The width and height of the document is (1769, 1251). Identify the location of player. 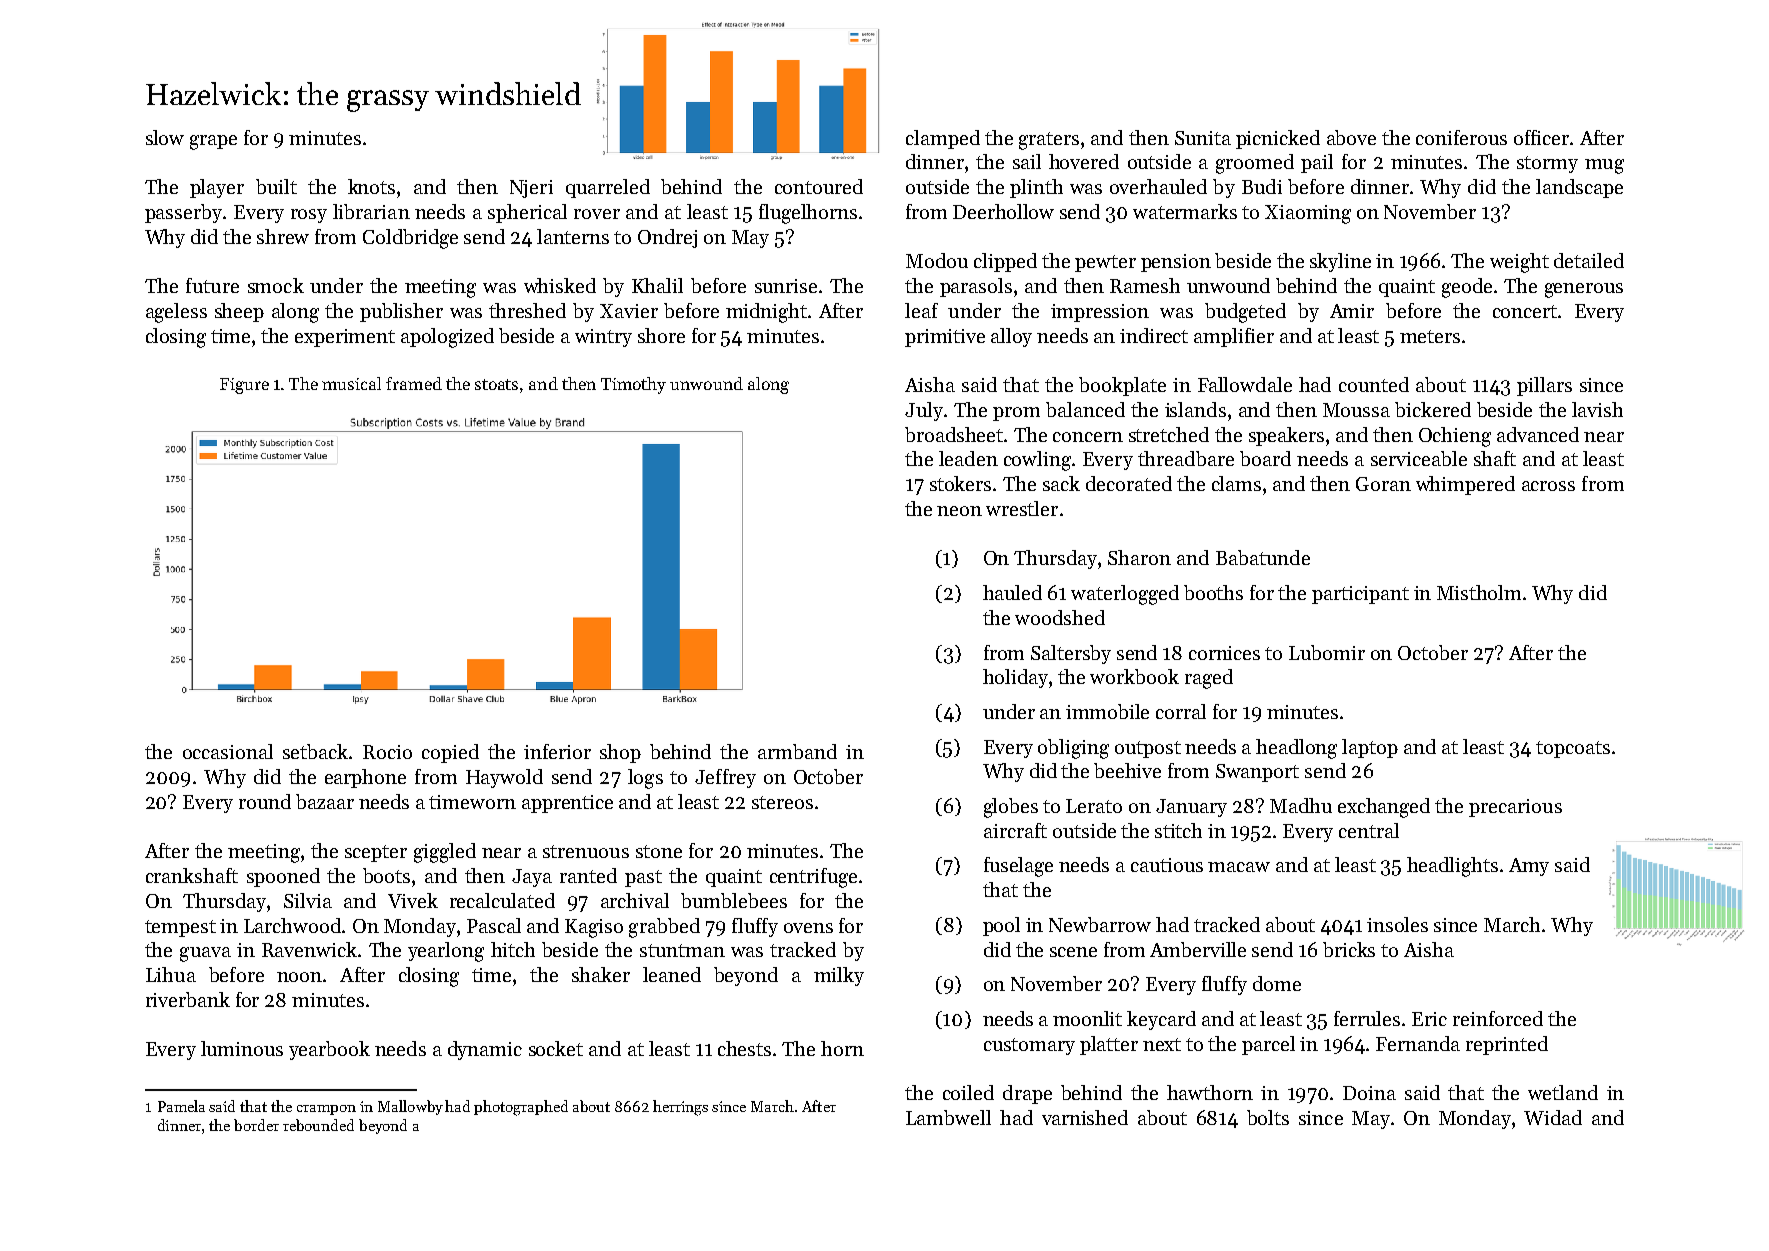
(217, 188).
